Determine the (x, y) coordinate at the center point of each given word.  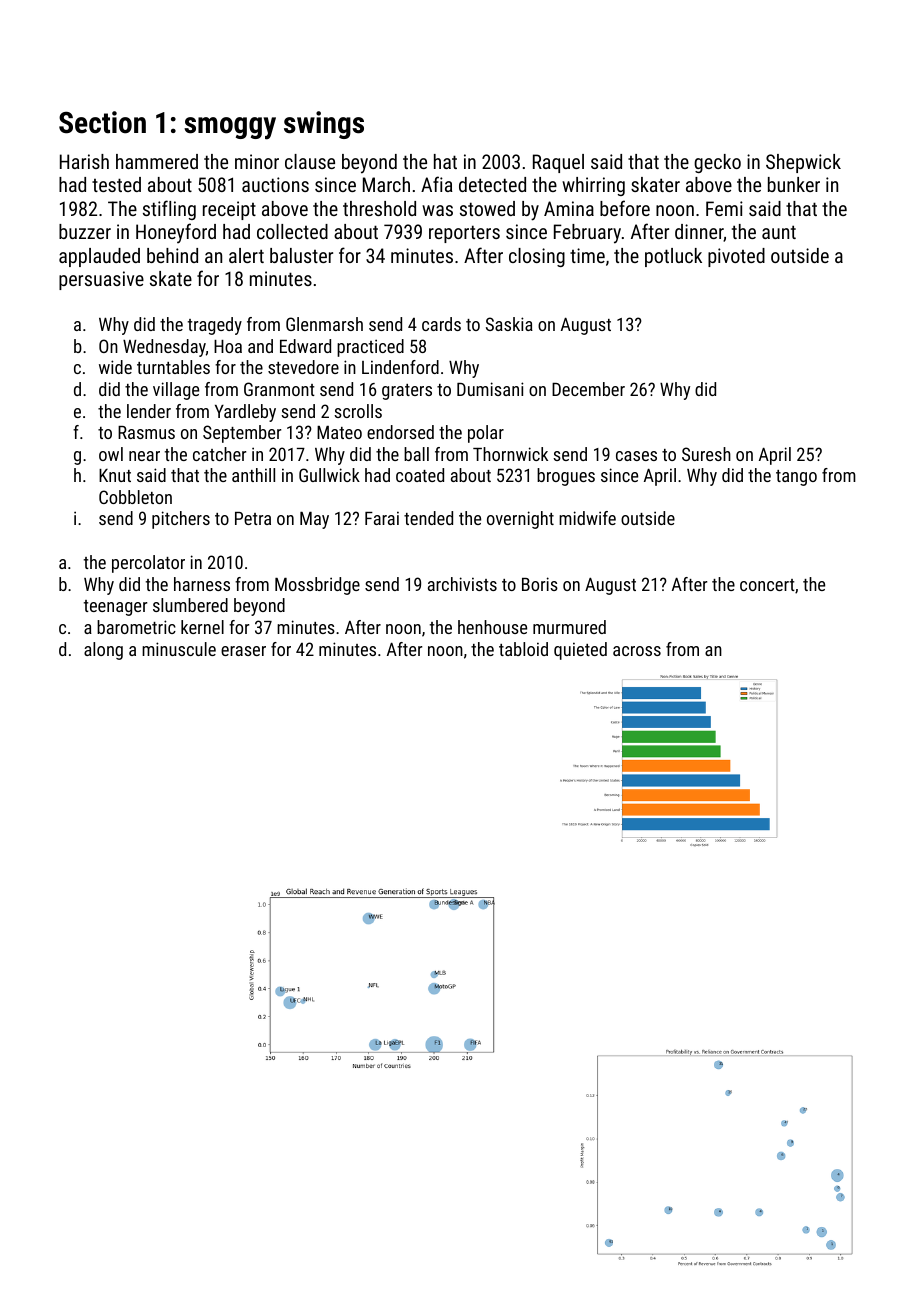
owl (111, 454)
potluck (673, 257)
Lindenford (400, 367)
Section (102, 122)
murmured (569, 627)
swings (324, 125)
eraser (243, 651)
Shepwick (803, 163)
